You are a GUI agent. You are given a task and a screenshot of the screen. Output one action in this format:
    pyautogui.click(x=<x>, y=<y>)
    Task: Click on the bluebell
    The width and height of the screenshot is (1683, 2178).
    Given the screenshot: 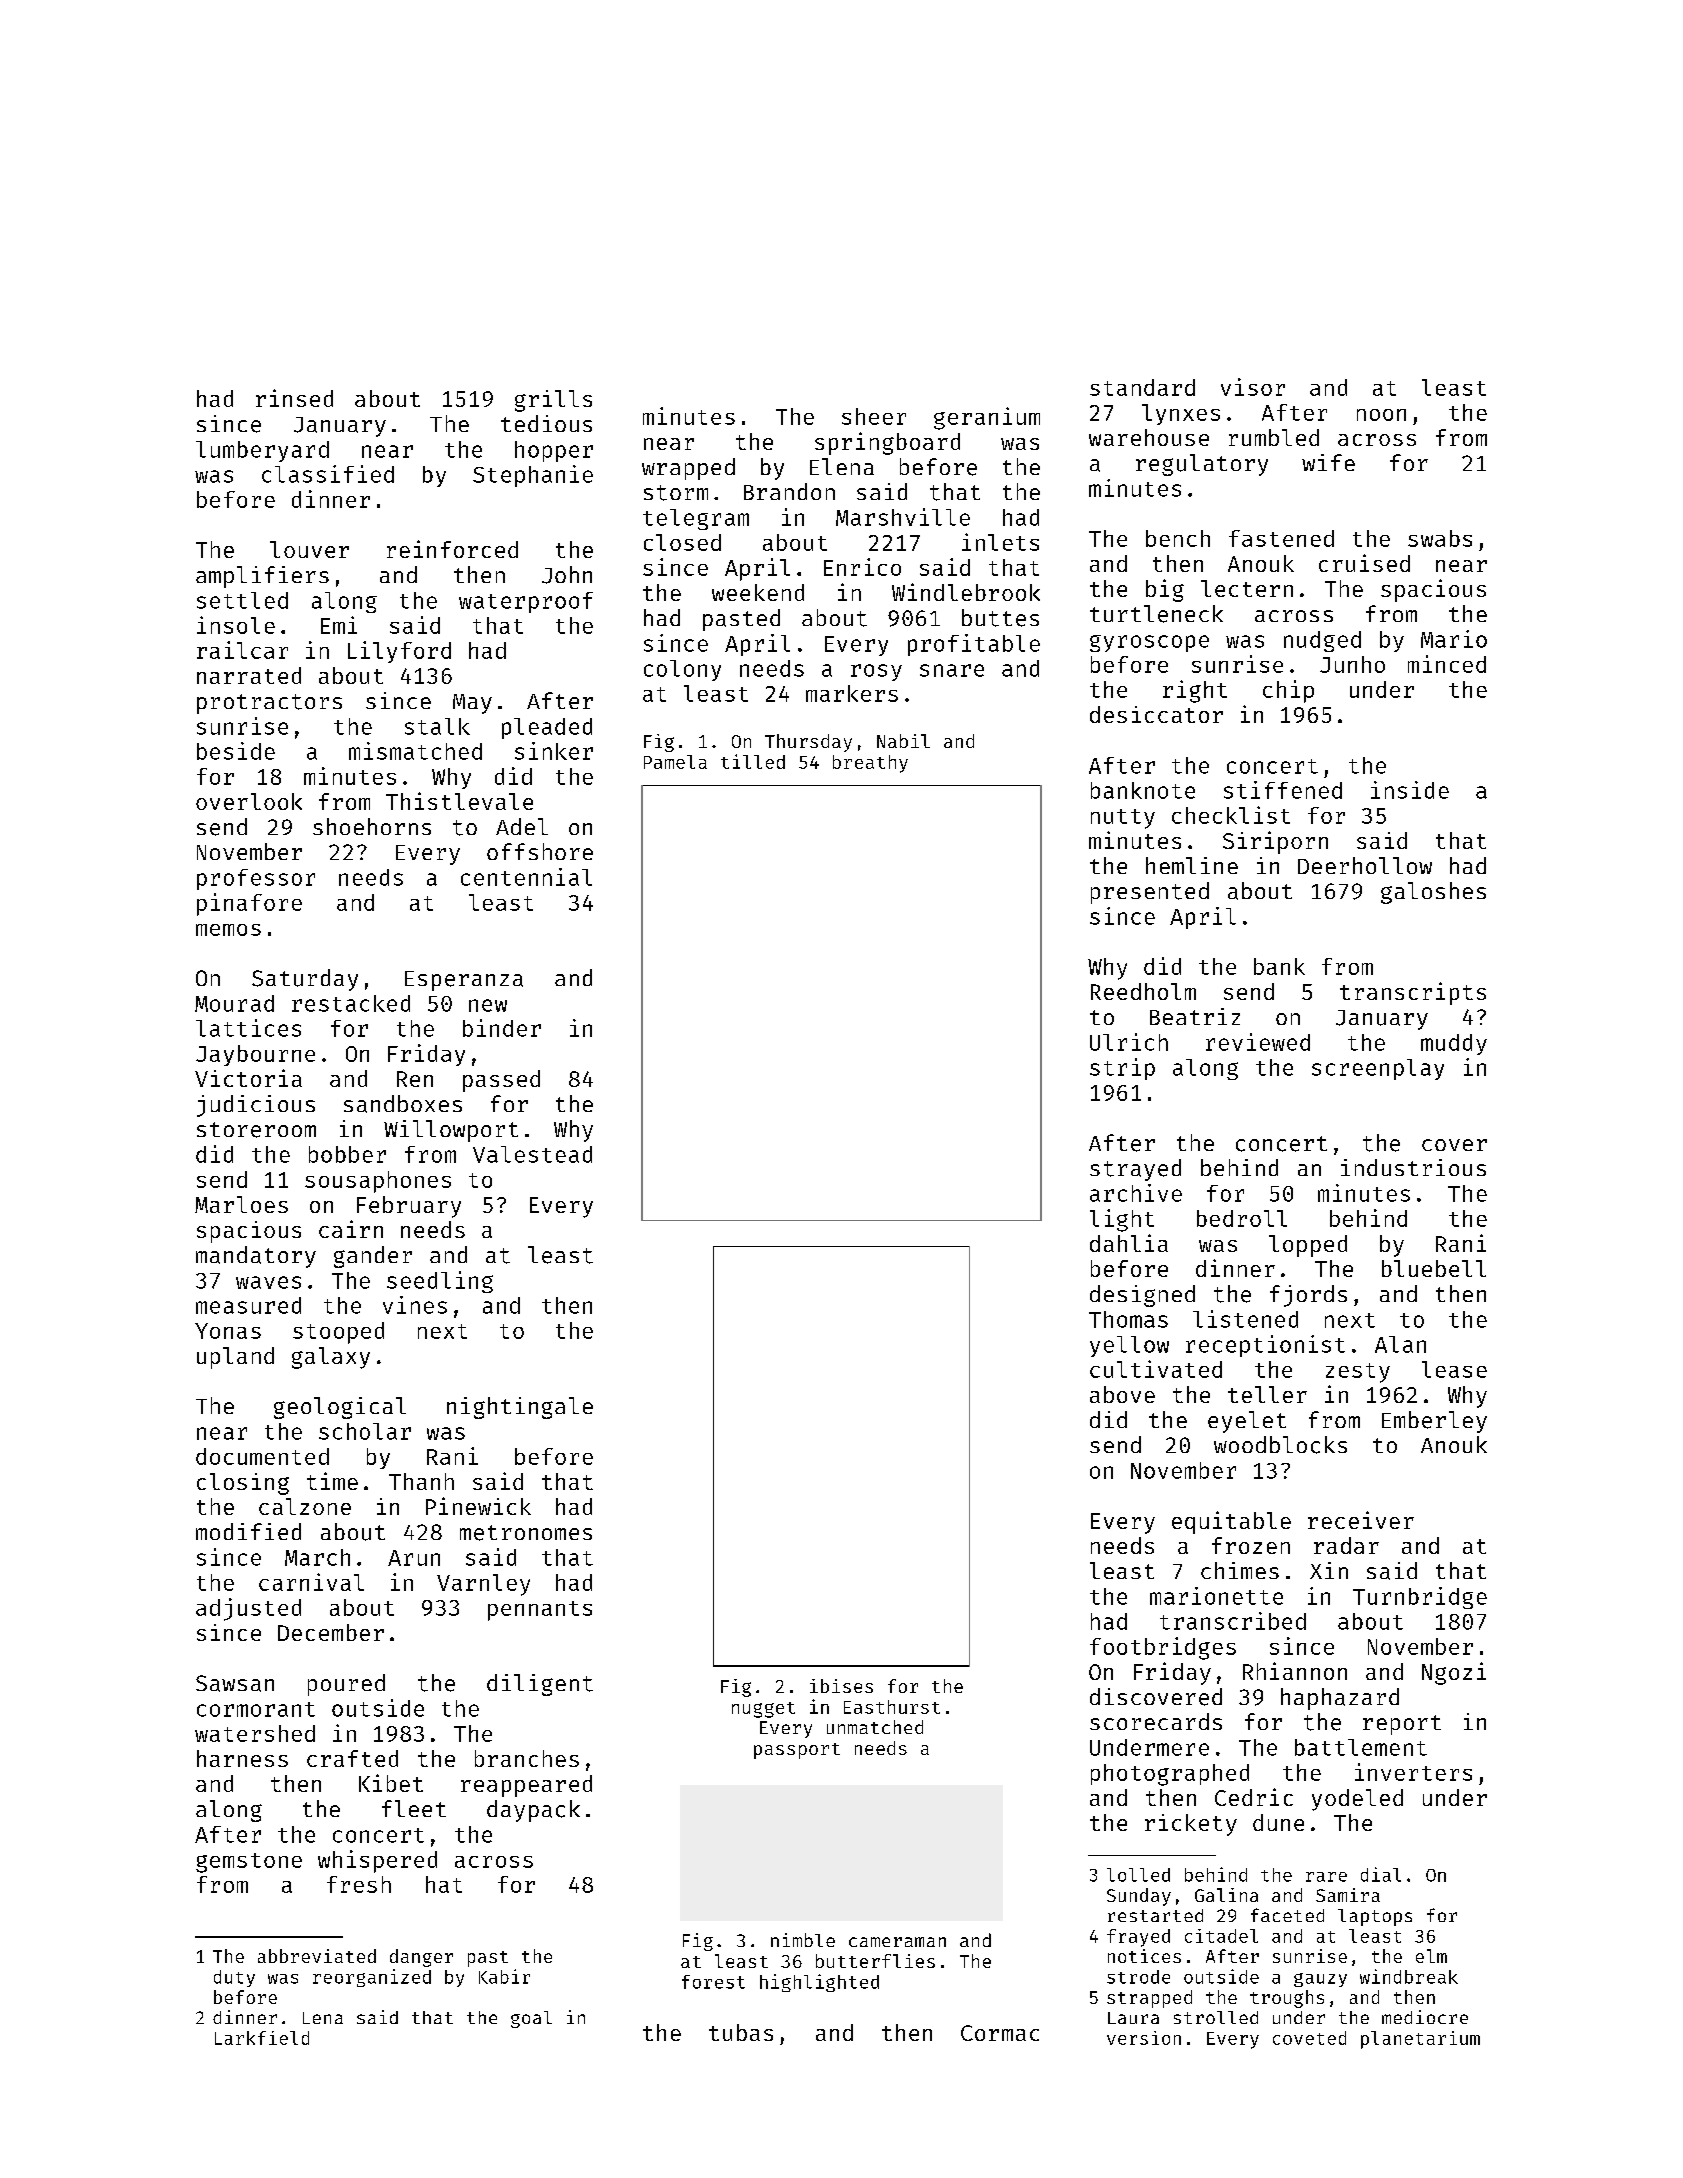 What is the action you would take?
    pyautogui.click(x=1434, y=1268)
